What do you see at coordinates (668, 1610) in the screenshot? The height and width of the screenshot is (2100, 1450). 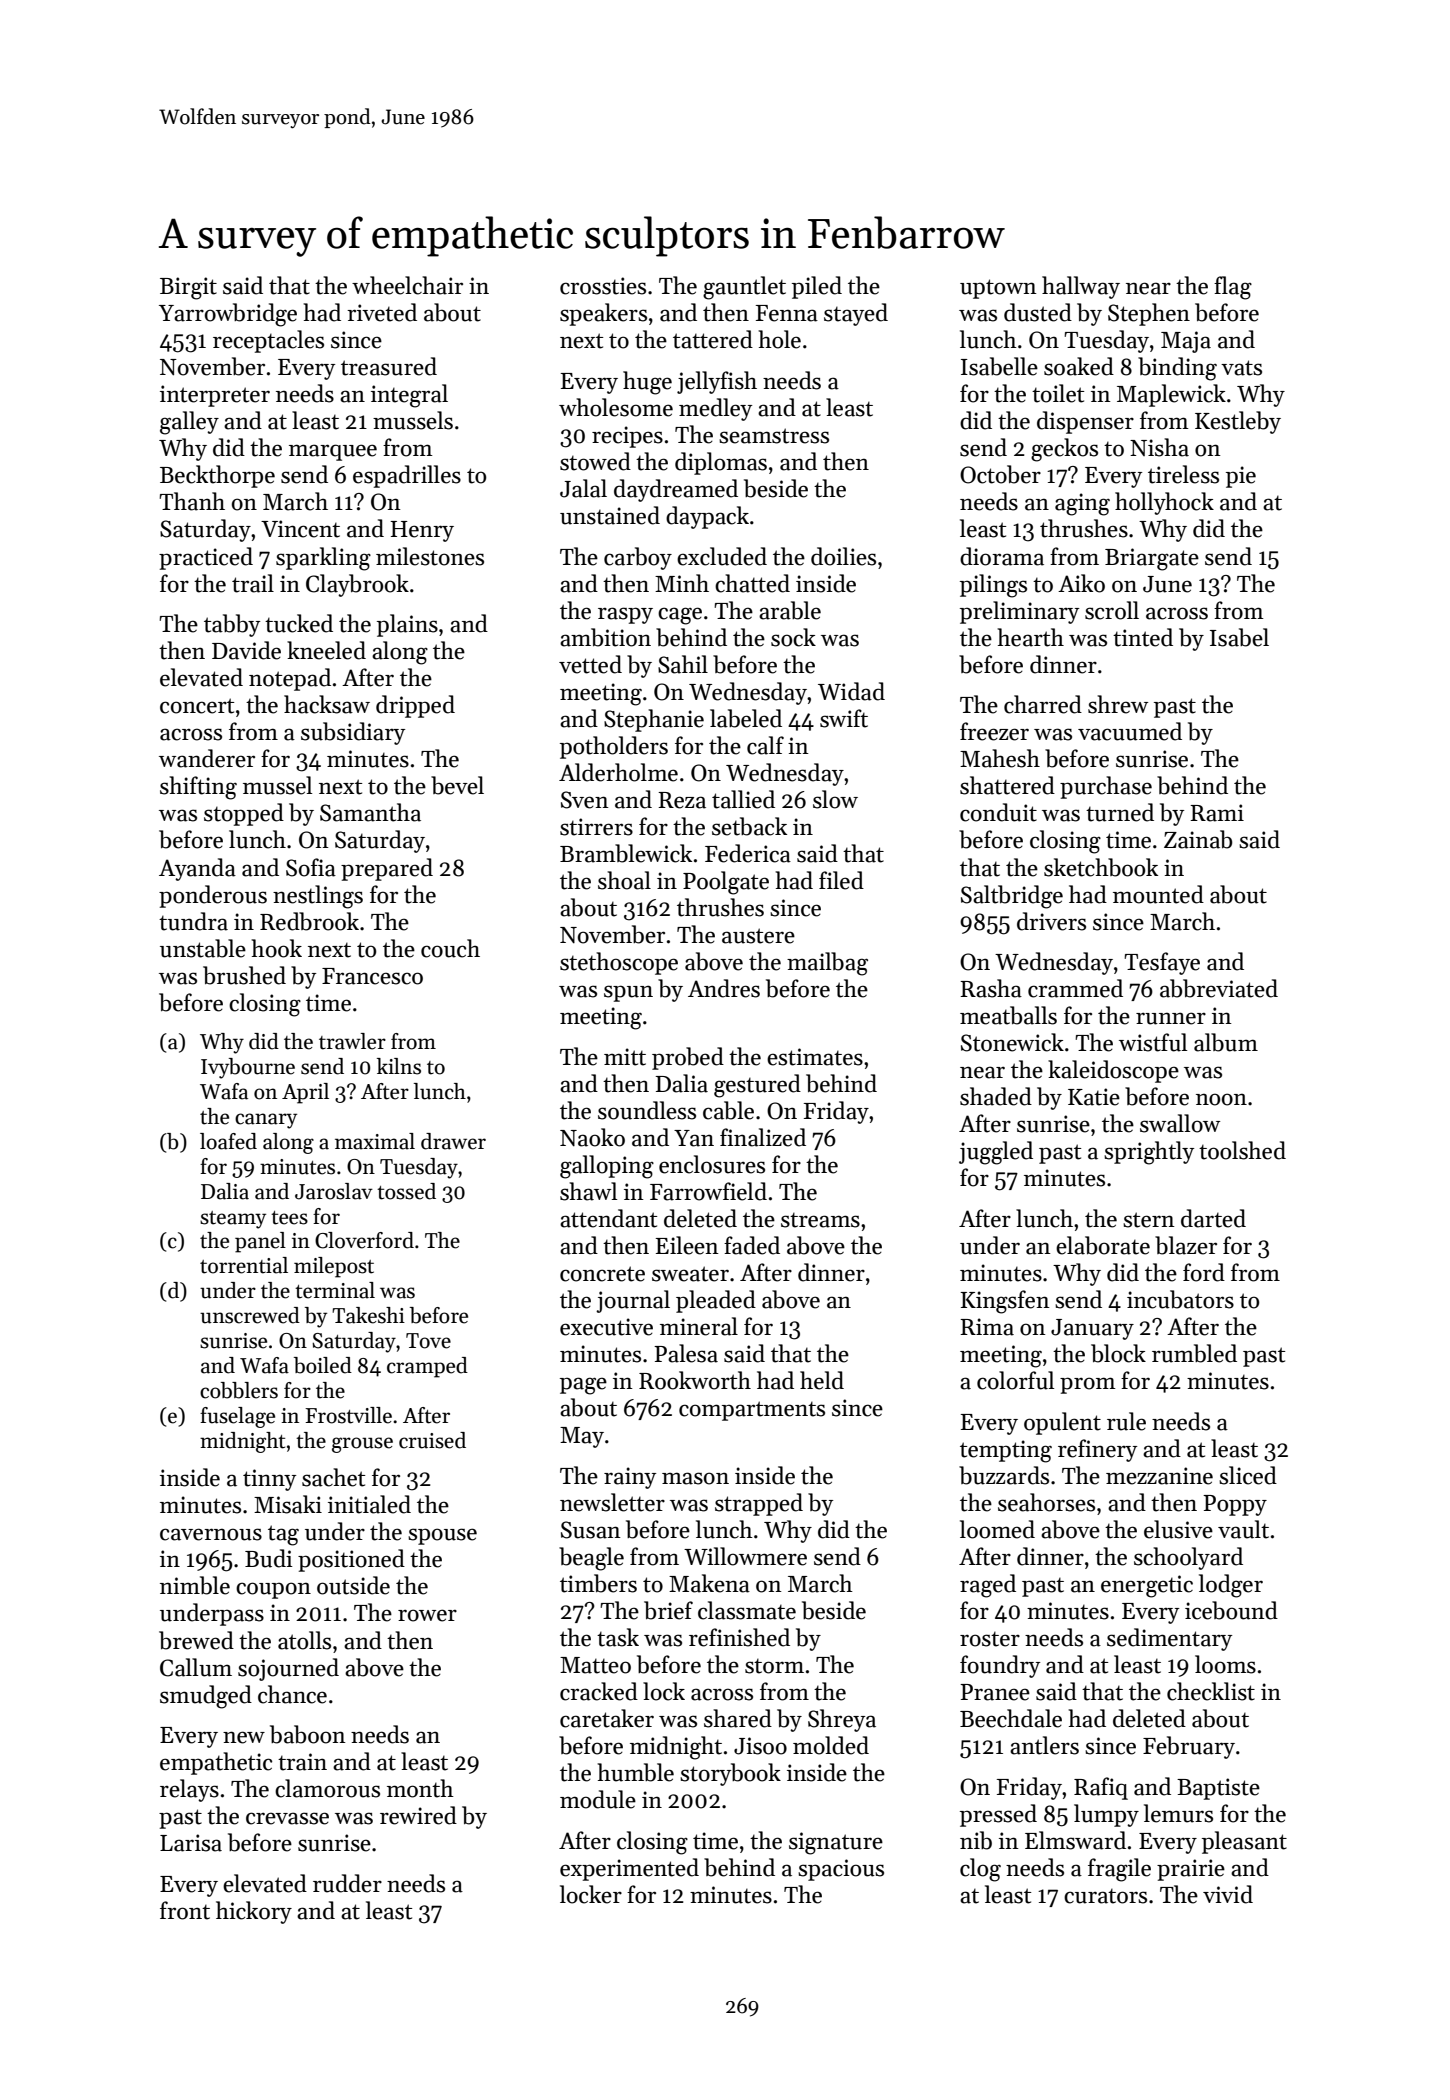 I see `brief` at bounding box center [668, 1610].
